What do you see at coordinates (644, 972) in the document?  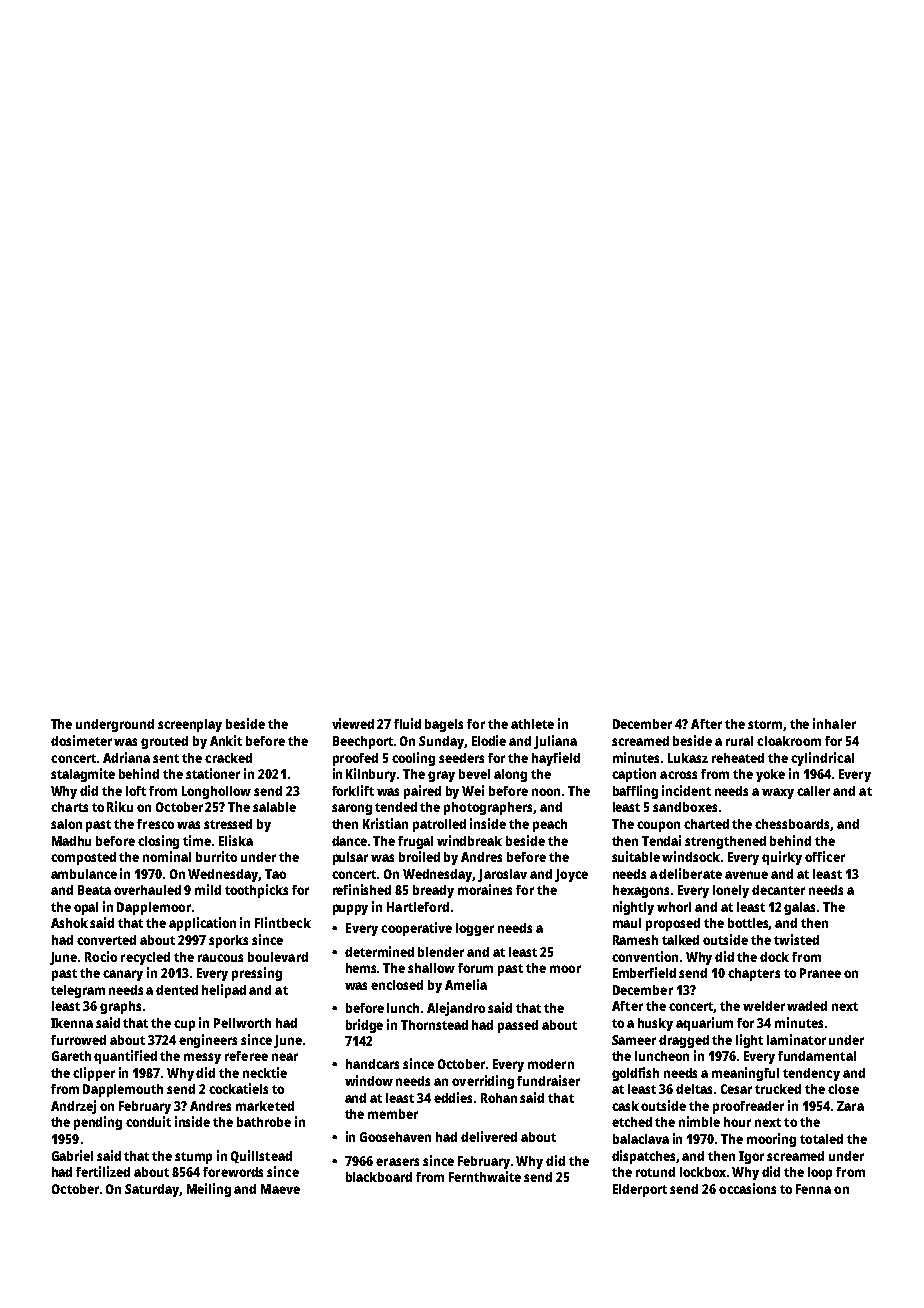 I see `Emberfield` at bounding box center [644, 972].
